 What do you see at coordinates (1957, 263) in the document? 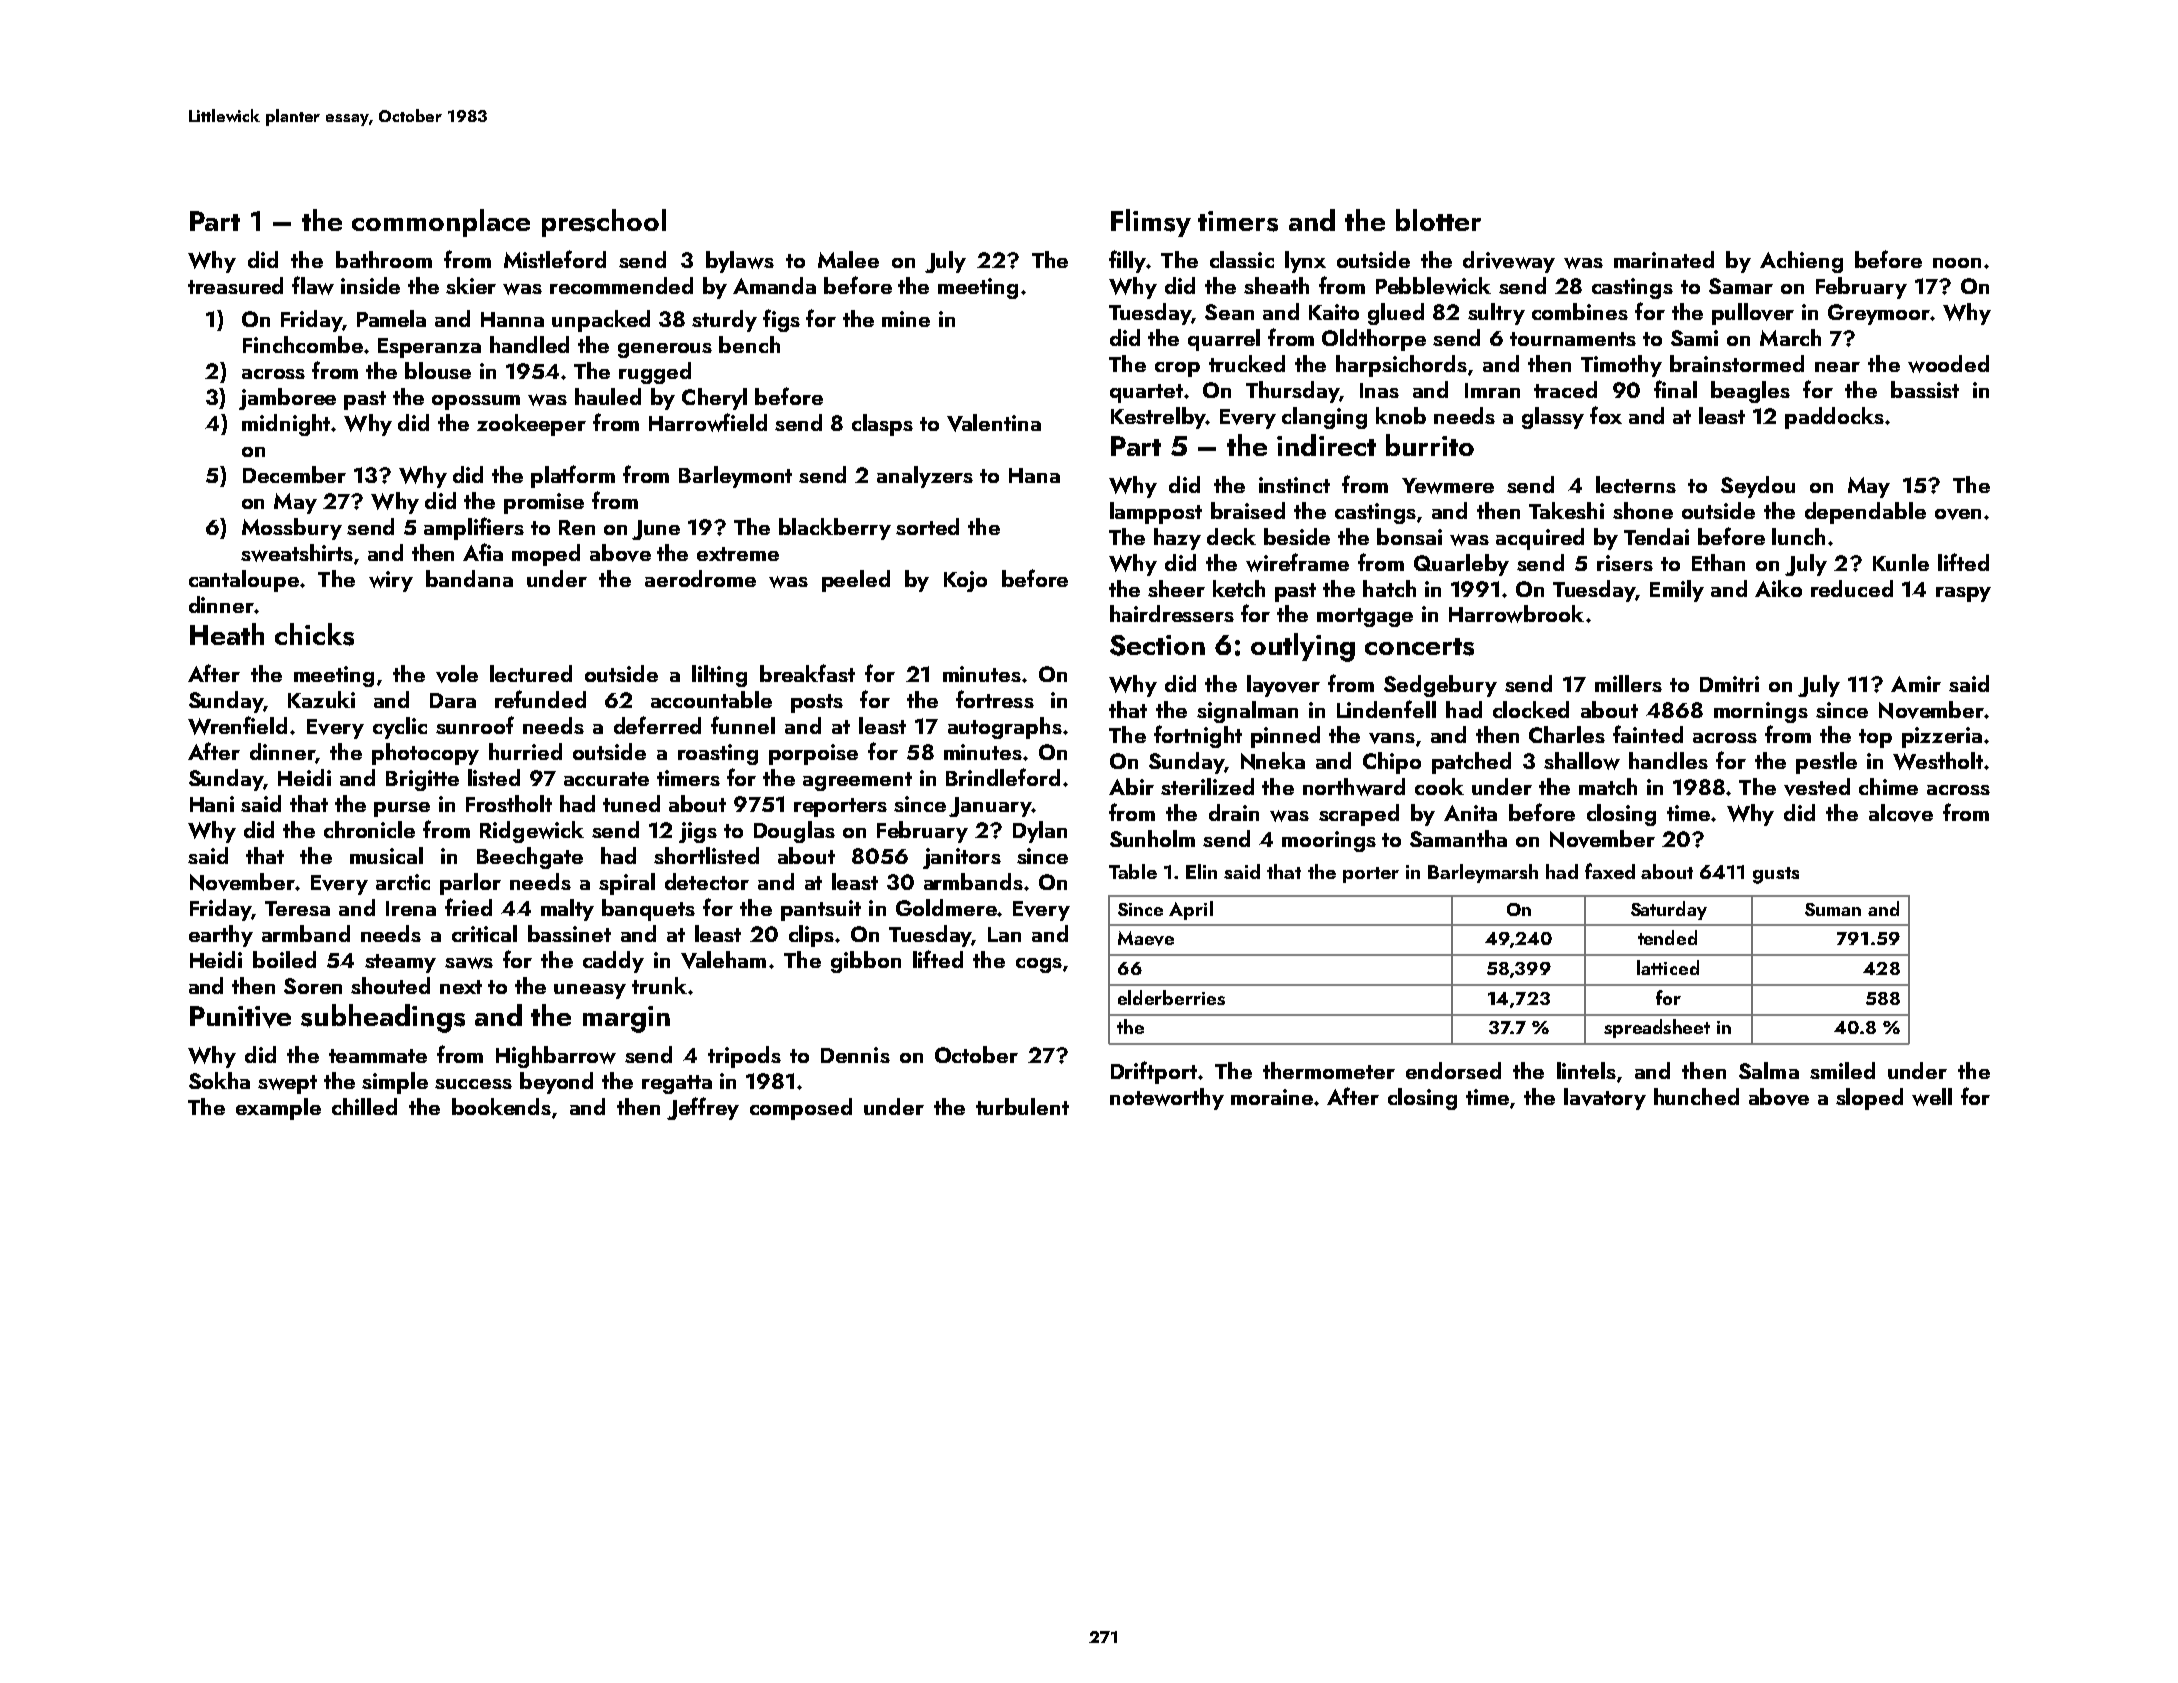
I see `noon` at bounding box center [1957, 263].
